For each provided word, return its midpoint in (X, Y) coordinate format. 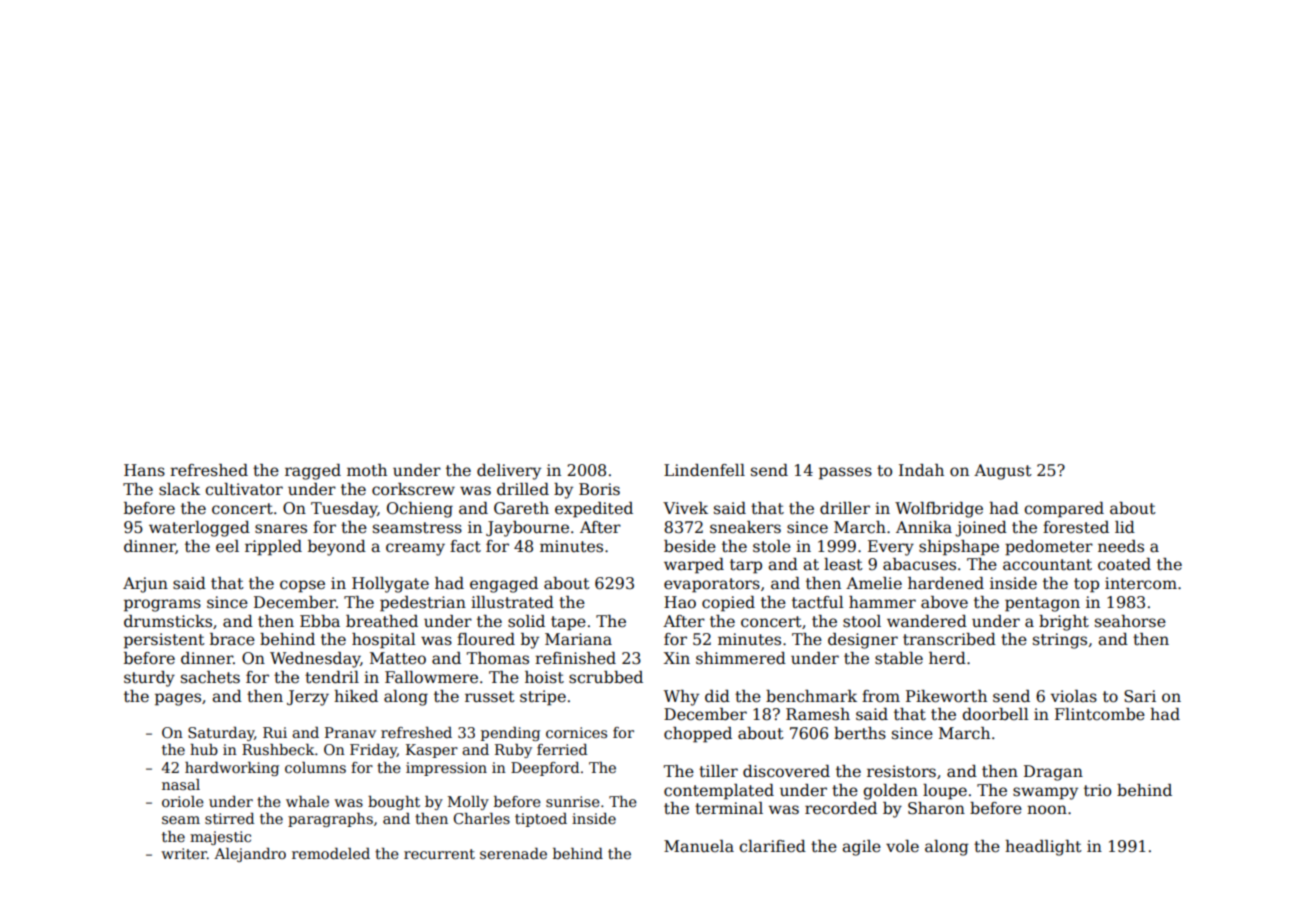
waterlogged (199, 529)
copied (728, 604)
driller (845, 508)
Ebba (320, 621)
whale (307, 801)
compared (1064, 510)
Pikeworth (946, 696)
